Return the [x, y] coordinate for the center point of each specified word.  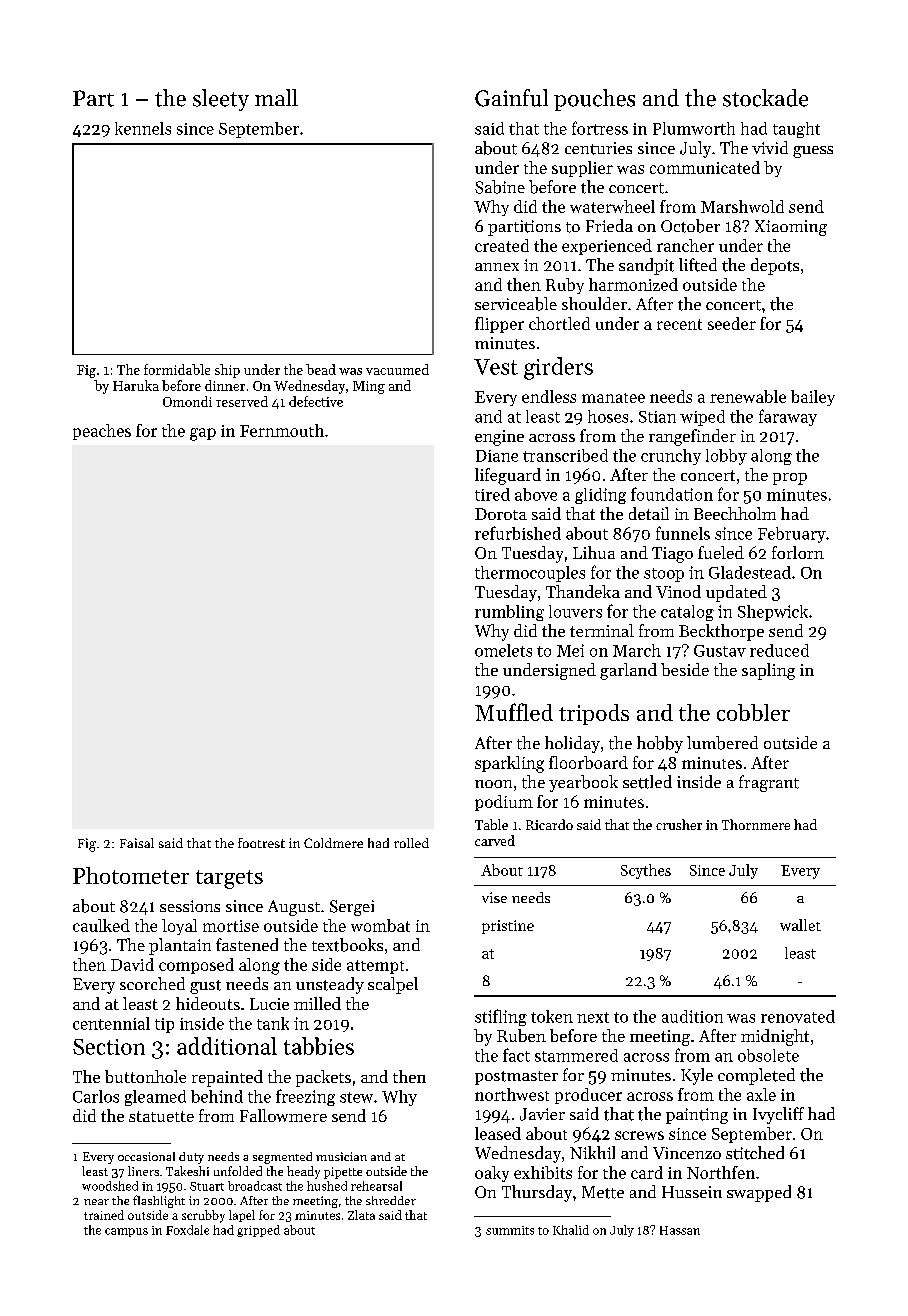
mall [276, 97]
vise [494, 897]
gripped [258, 1231]
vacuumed [397, 369]
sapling [768, 671]
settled [647, 782]
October [690, 226]
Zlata [361, 1215]
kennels [143, 128]
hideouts [208, 1003]
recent [679, 324]
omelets [503, 650]
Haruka [136, 385]
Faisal [137, 843]
